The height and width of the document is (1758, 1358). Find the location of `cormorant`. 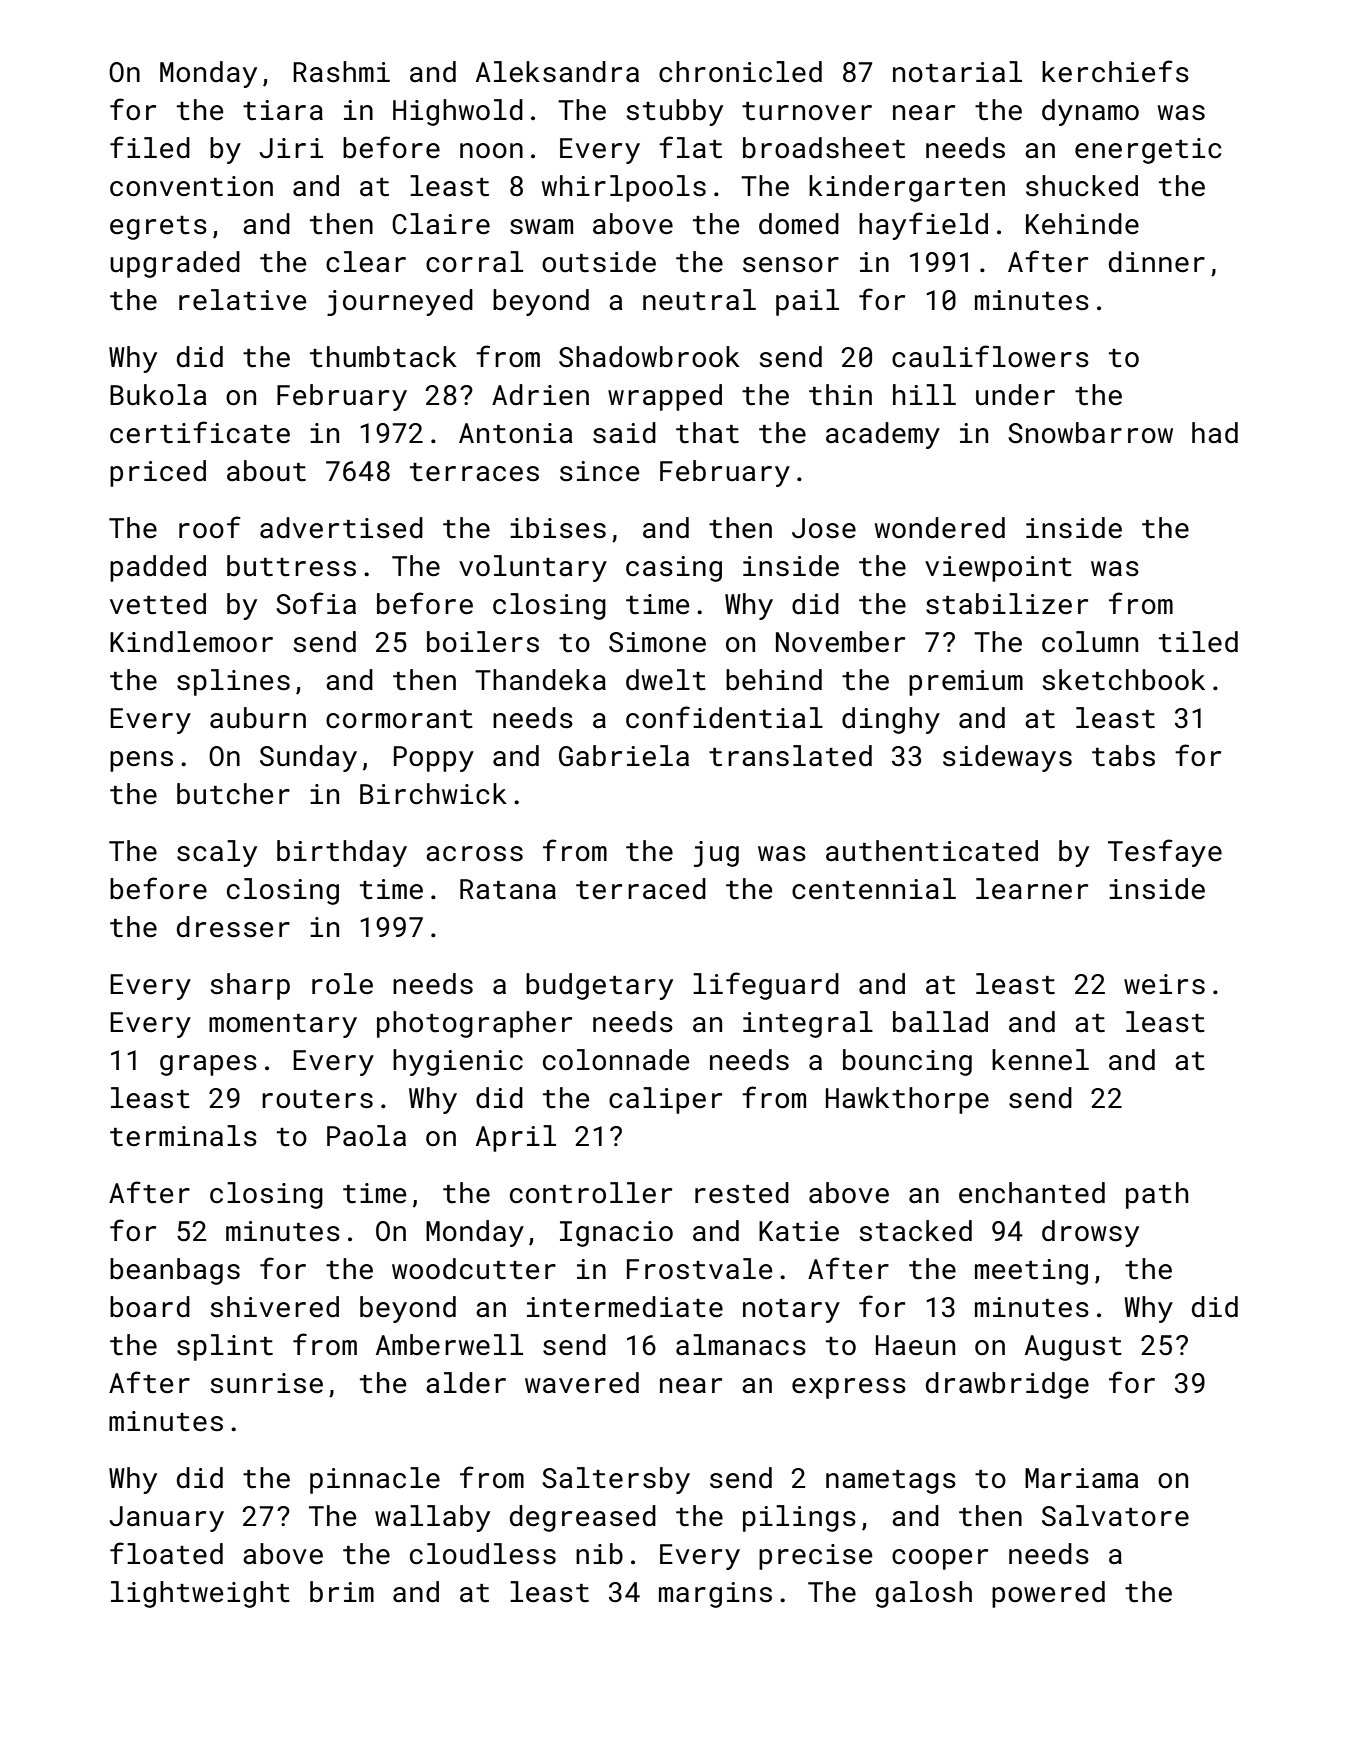

cormorant is located at coordinates (399, 719).
